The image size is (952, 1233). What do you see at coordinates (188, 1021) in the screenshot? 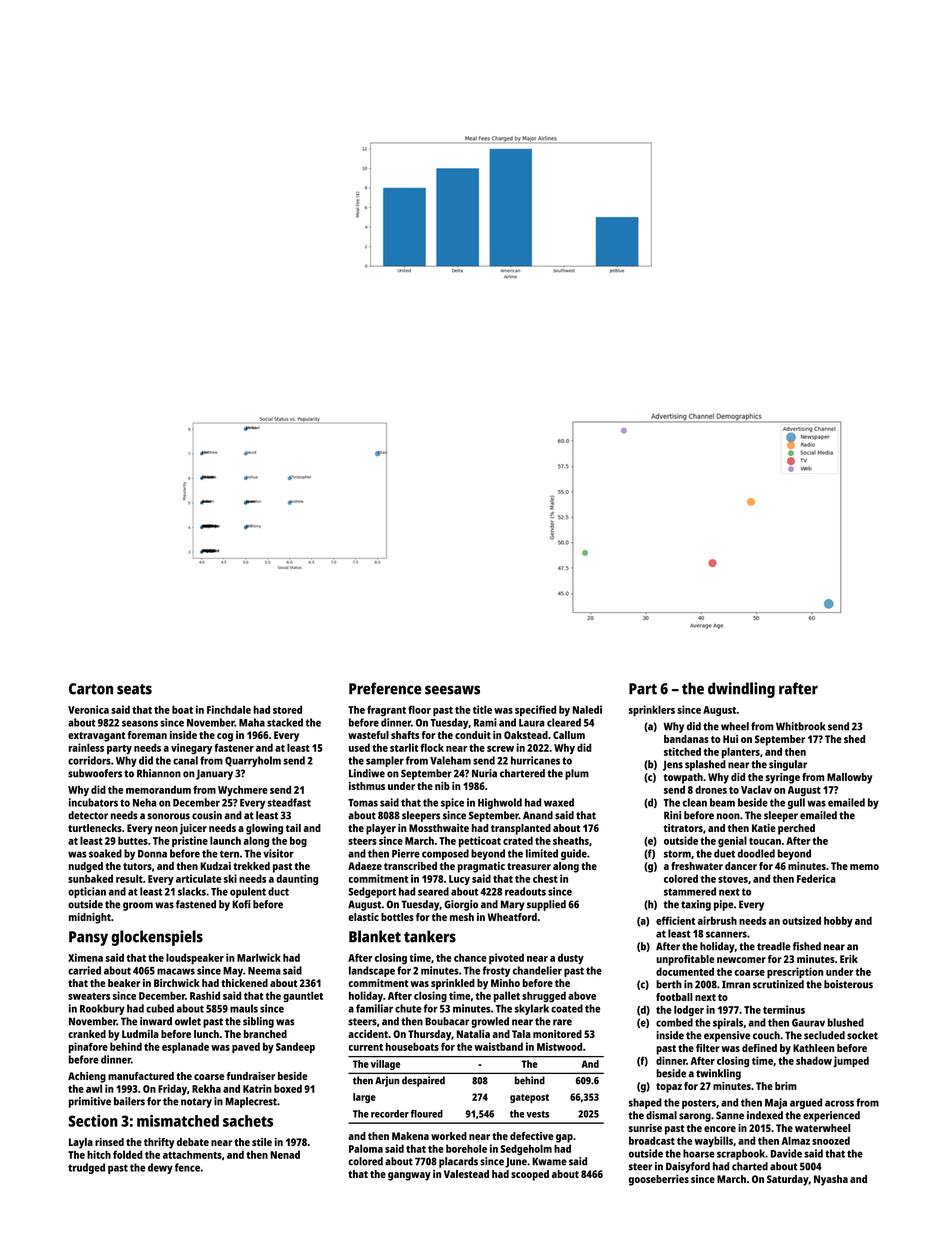
I see `owlet` at bounding box center [188, 1021].
